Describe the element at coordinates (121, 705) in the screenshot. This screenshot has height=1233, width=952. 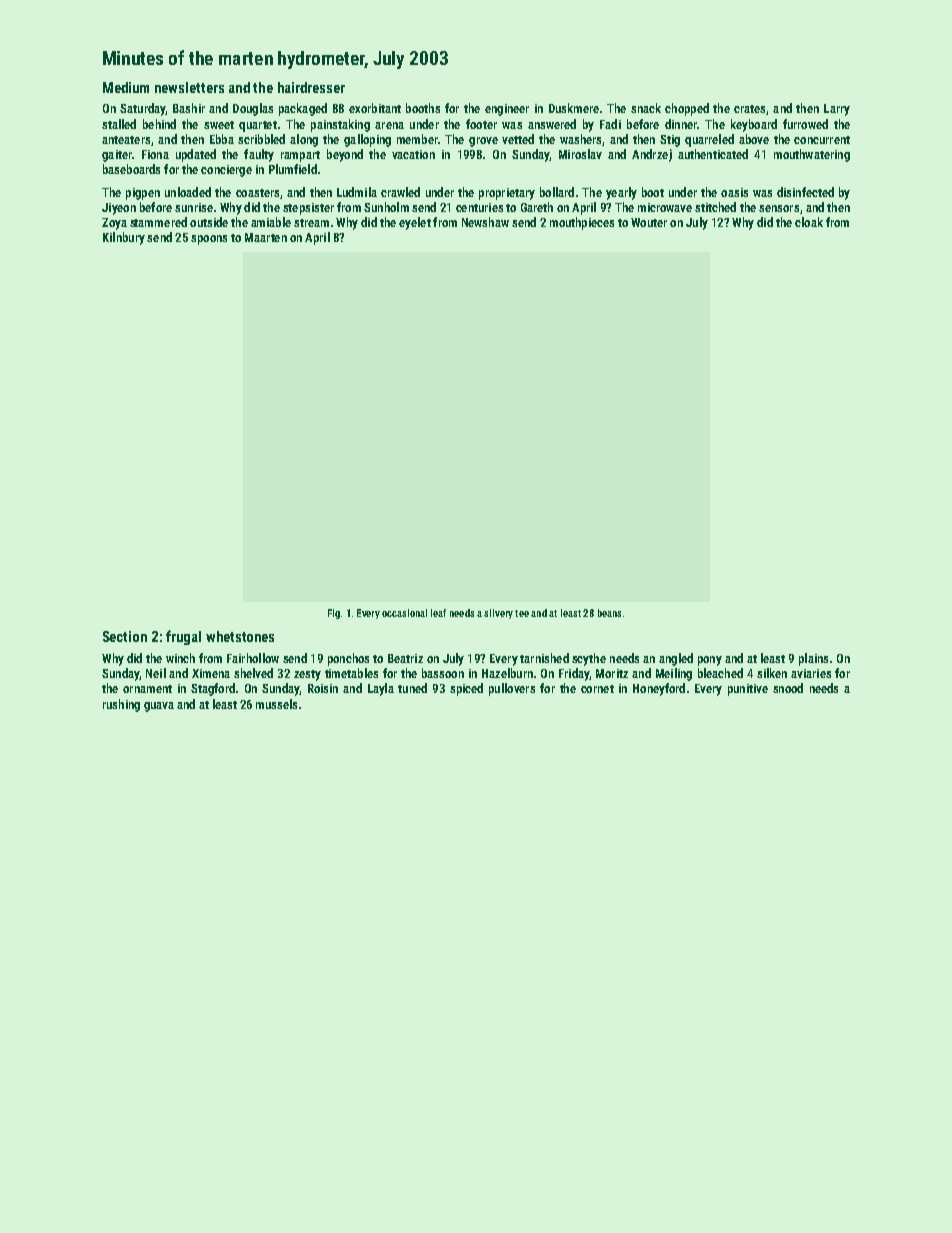
I see `rushing` at that location.
